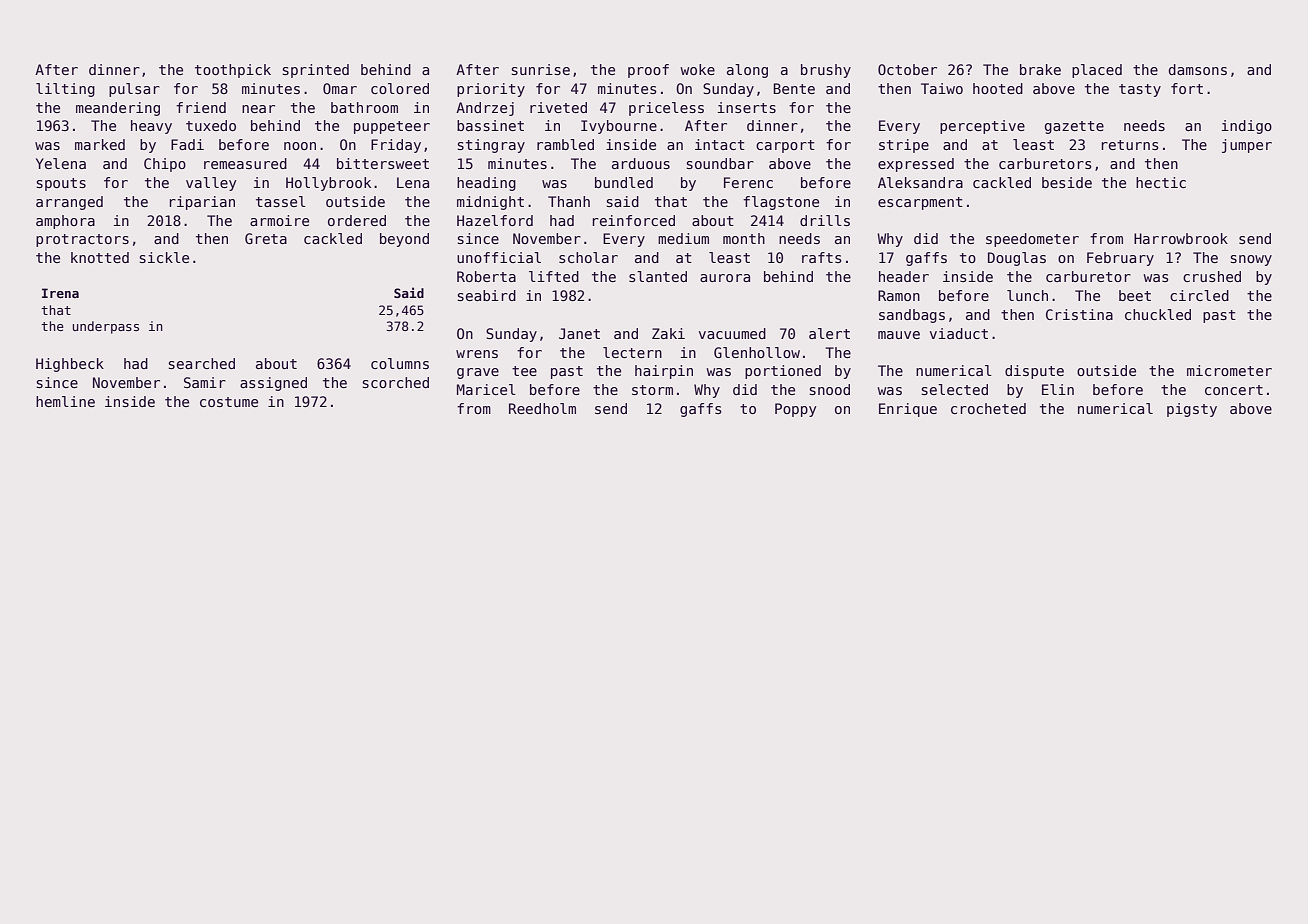  What do you see at coordinates (477, 354) in the screenshot?
I see `wrens` at bounding box center [477, 354].
